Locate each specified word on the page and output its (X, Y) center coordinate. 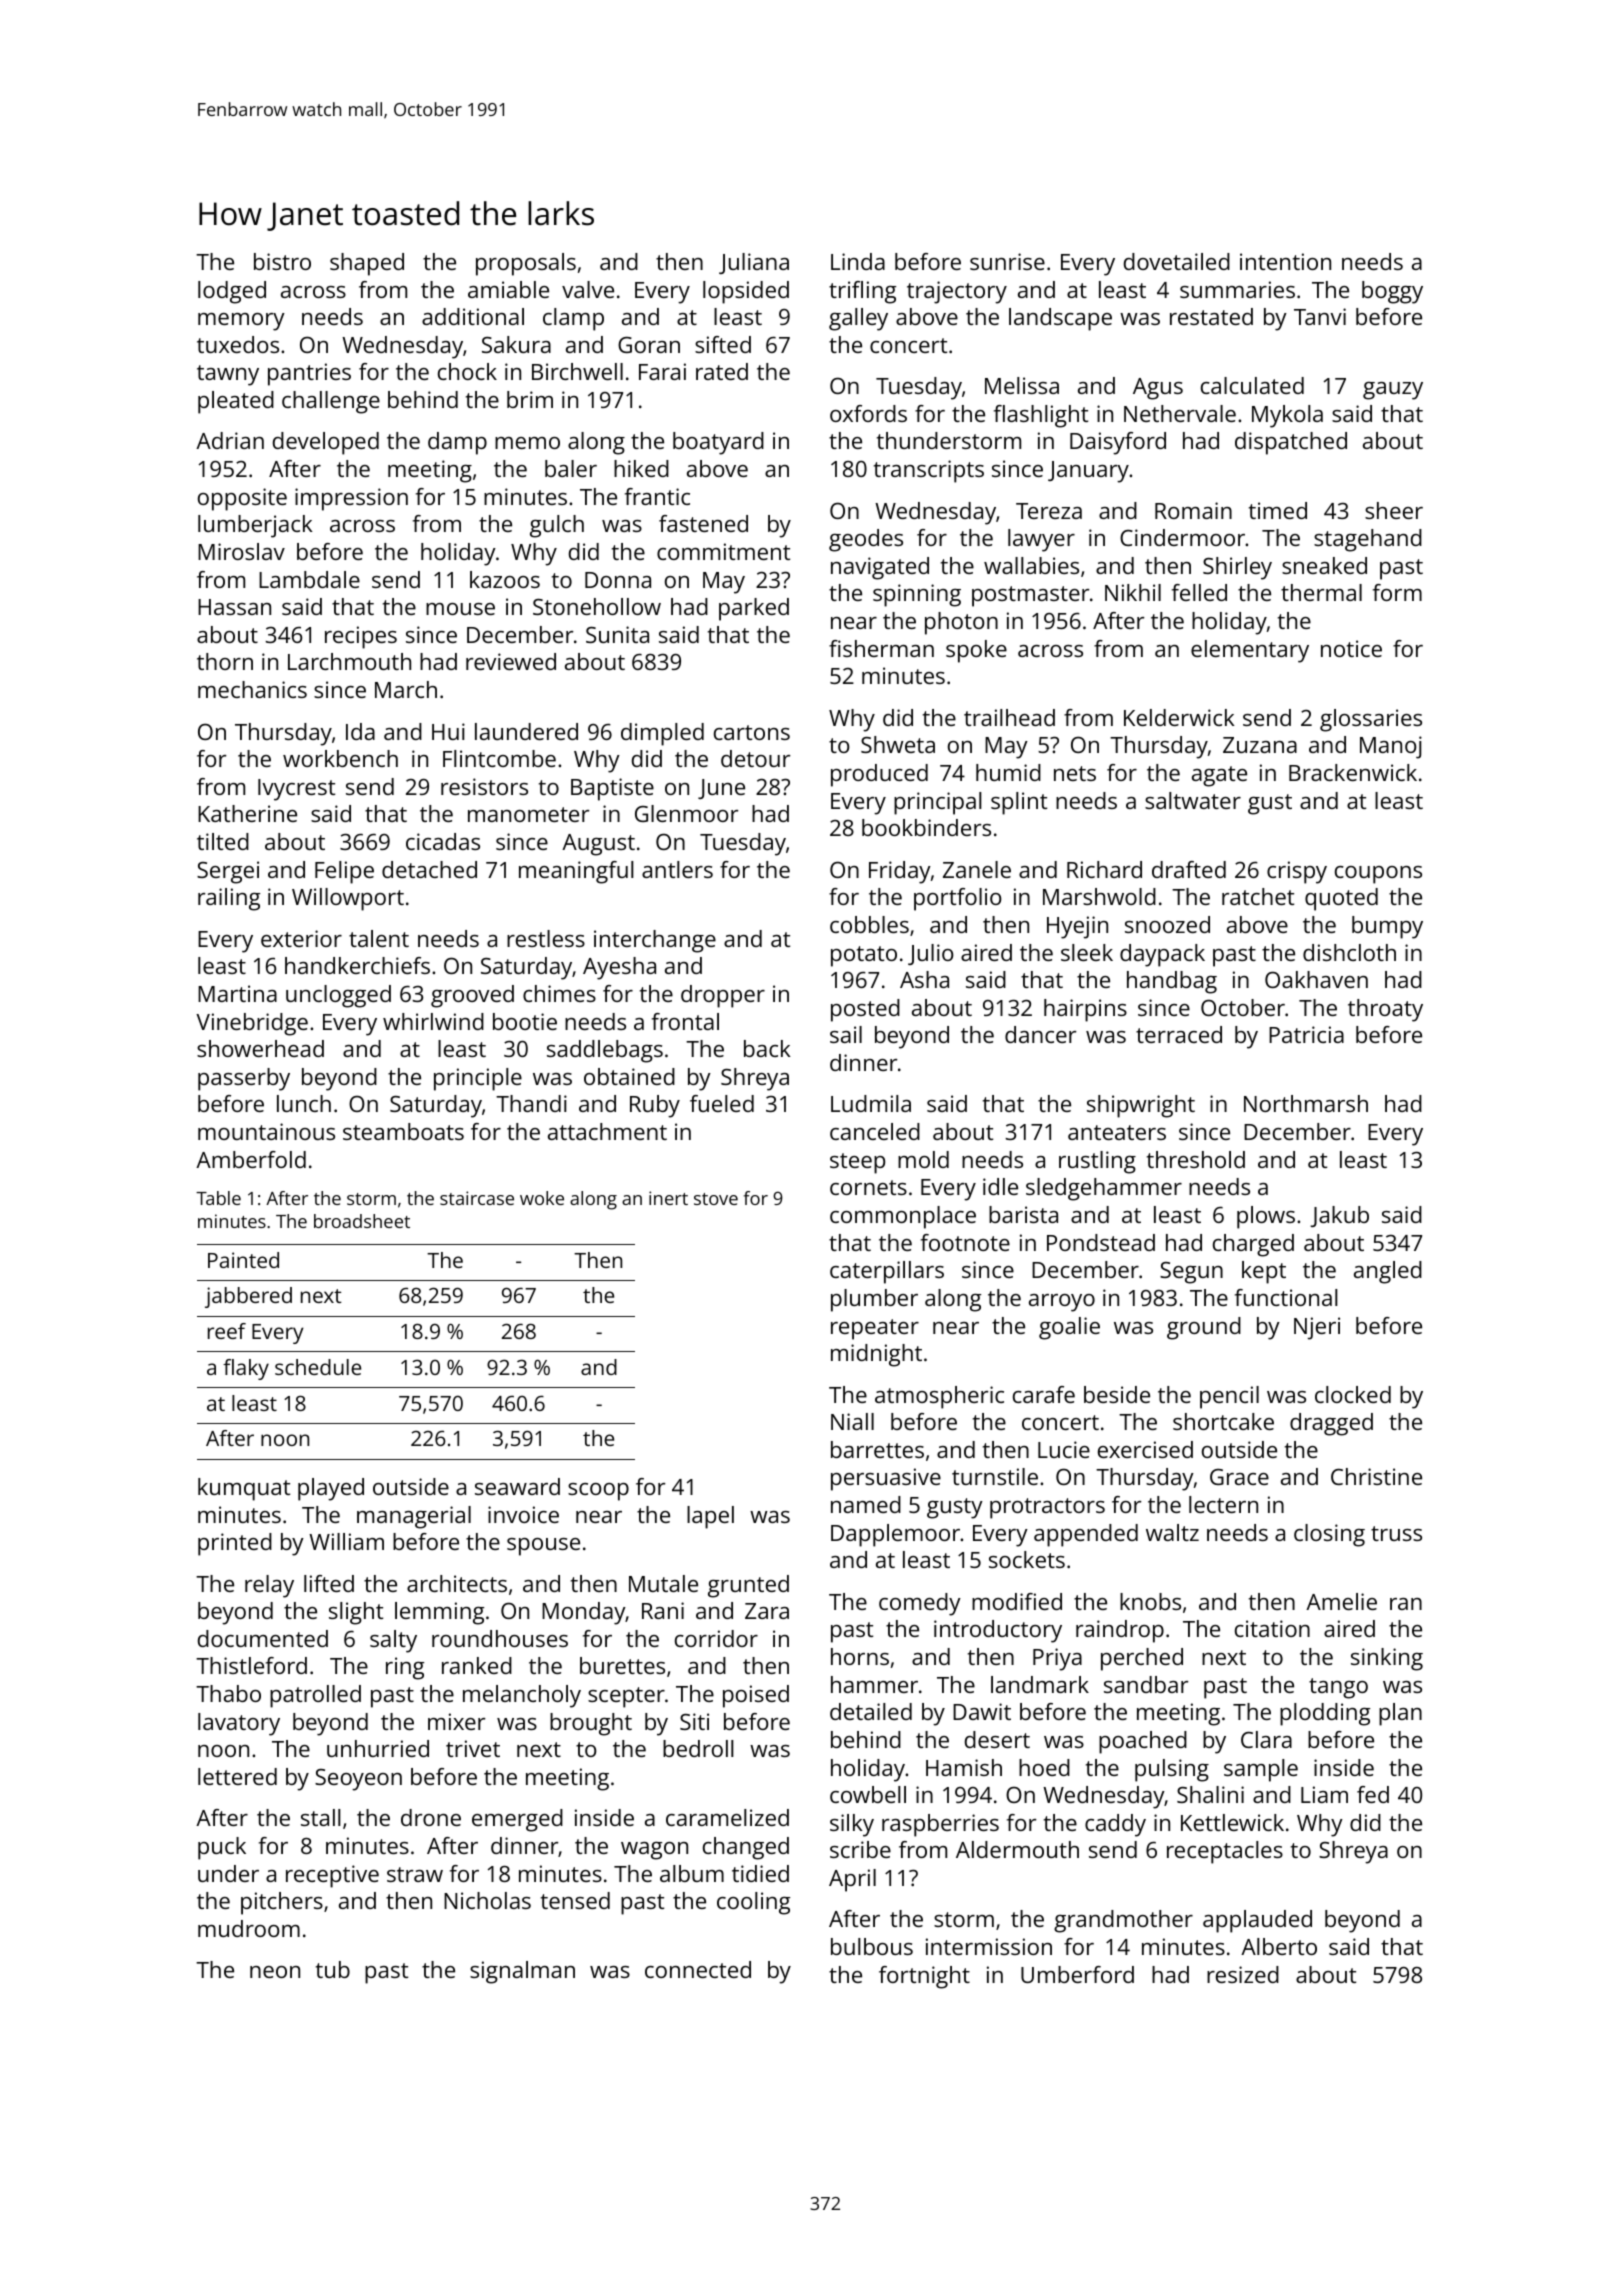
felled (1199, 592)
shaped (367, 264)
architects (457, 1583)
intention (1285, 261)
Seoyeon (358, 1780)
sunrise (1007, 261)
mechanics (252, 689)
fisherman (881, 648)
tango (1338, 1688)
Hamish (964, 1767)
